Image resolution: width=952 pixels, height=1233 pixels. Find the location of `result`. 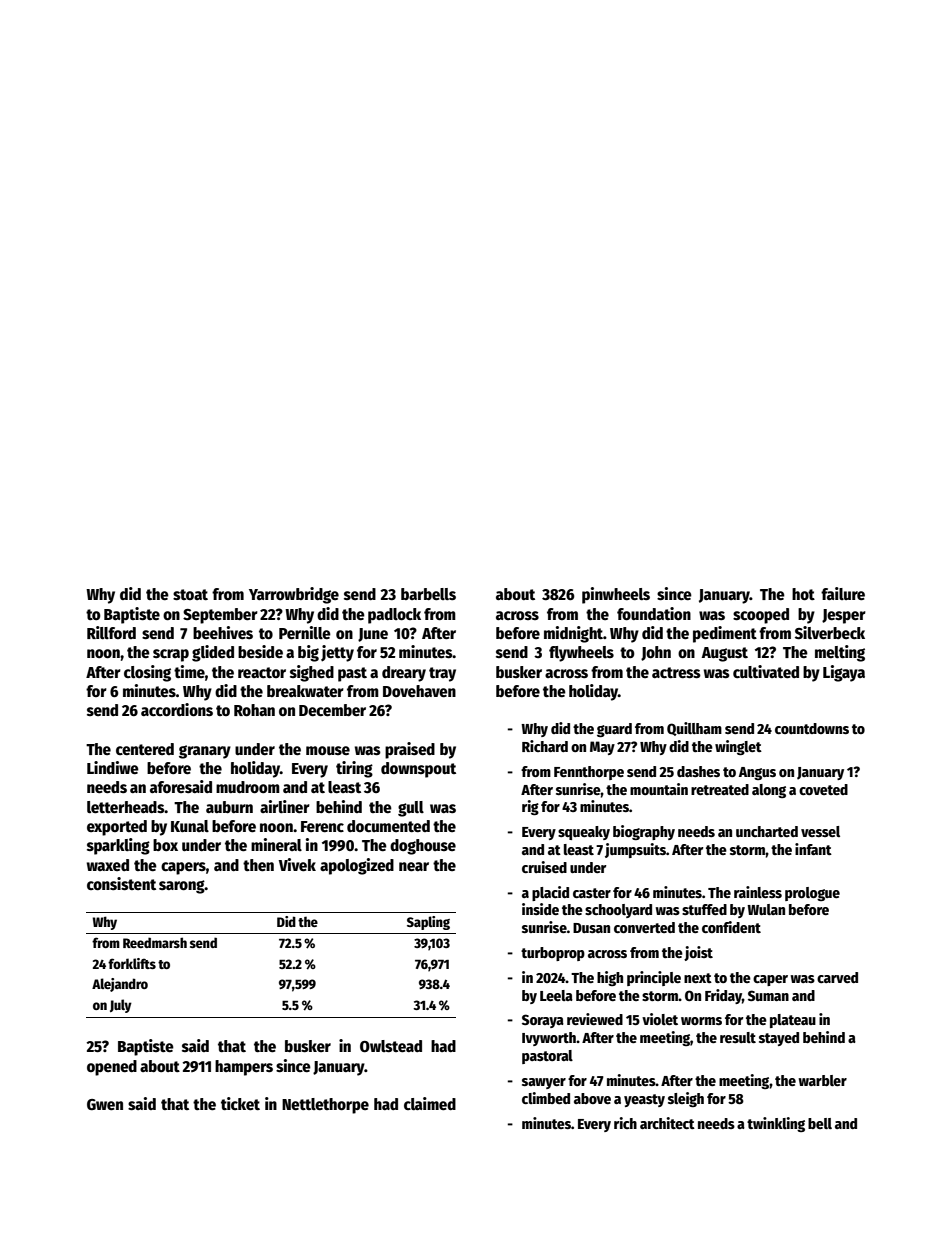

result is located at coordinates (738, 1037).
